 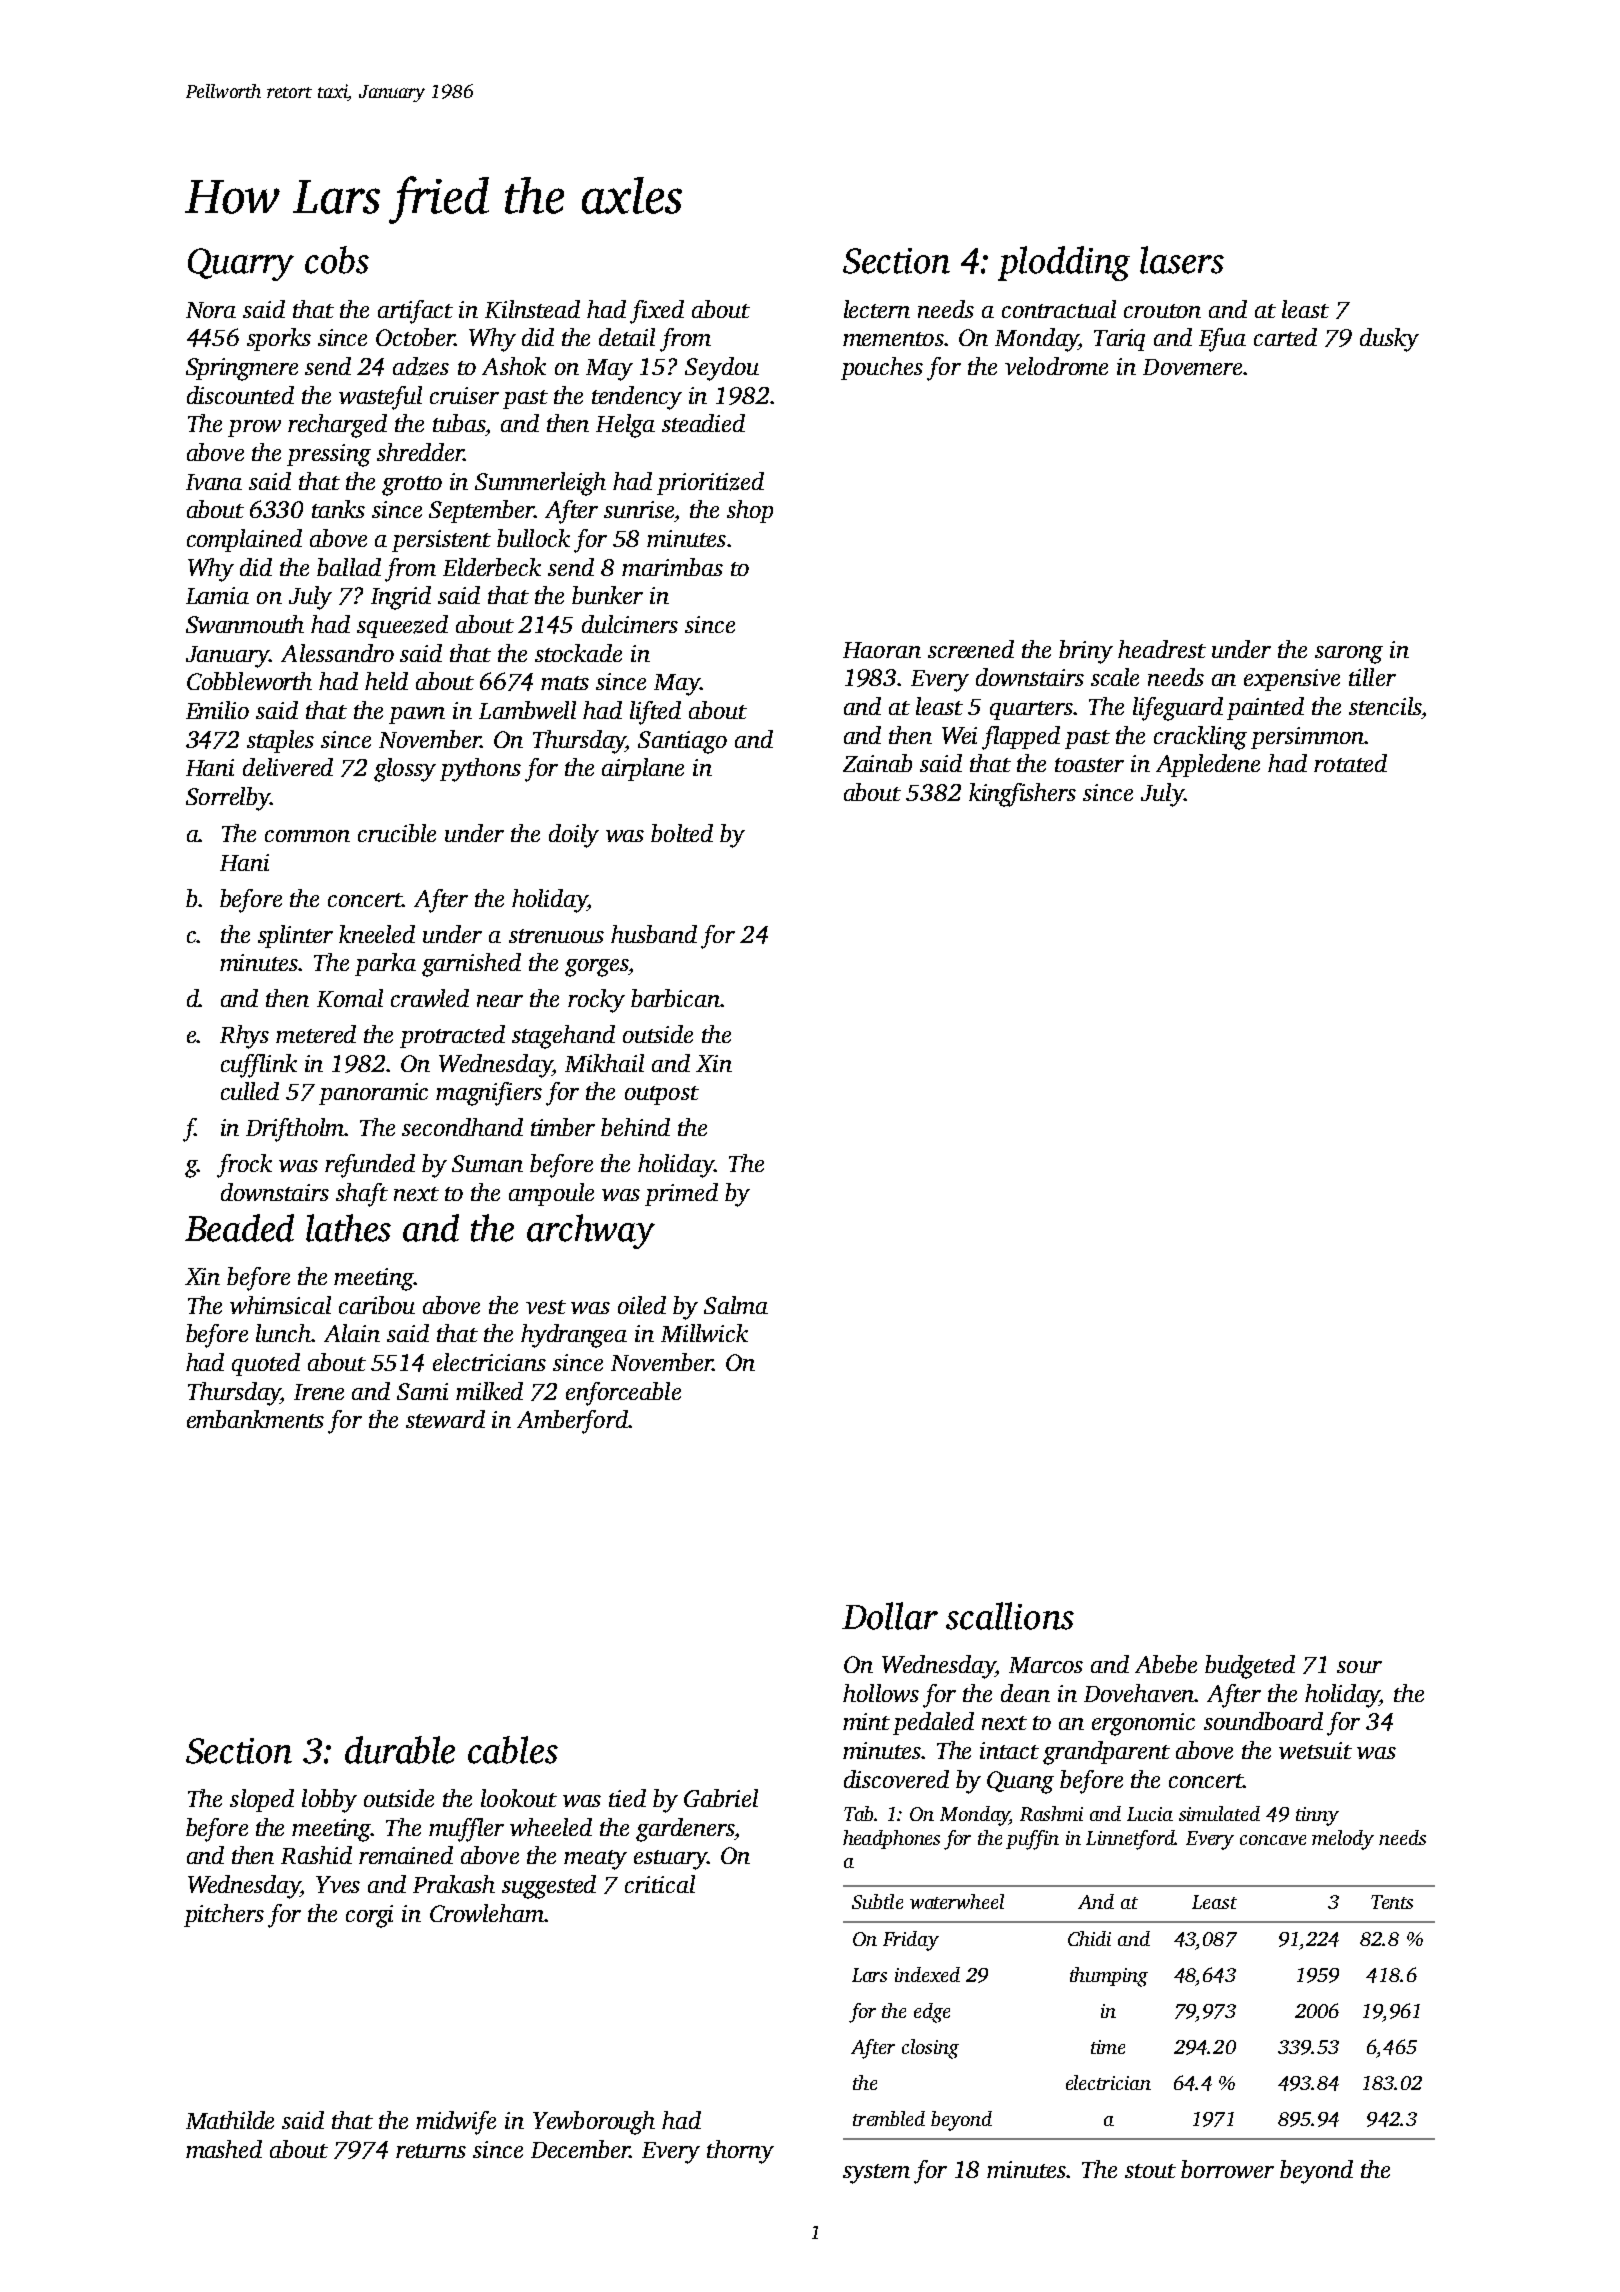 What do you see at coordinates (241, 264) in the page?
I see `Quarry` at bounding box center [241, 264].
